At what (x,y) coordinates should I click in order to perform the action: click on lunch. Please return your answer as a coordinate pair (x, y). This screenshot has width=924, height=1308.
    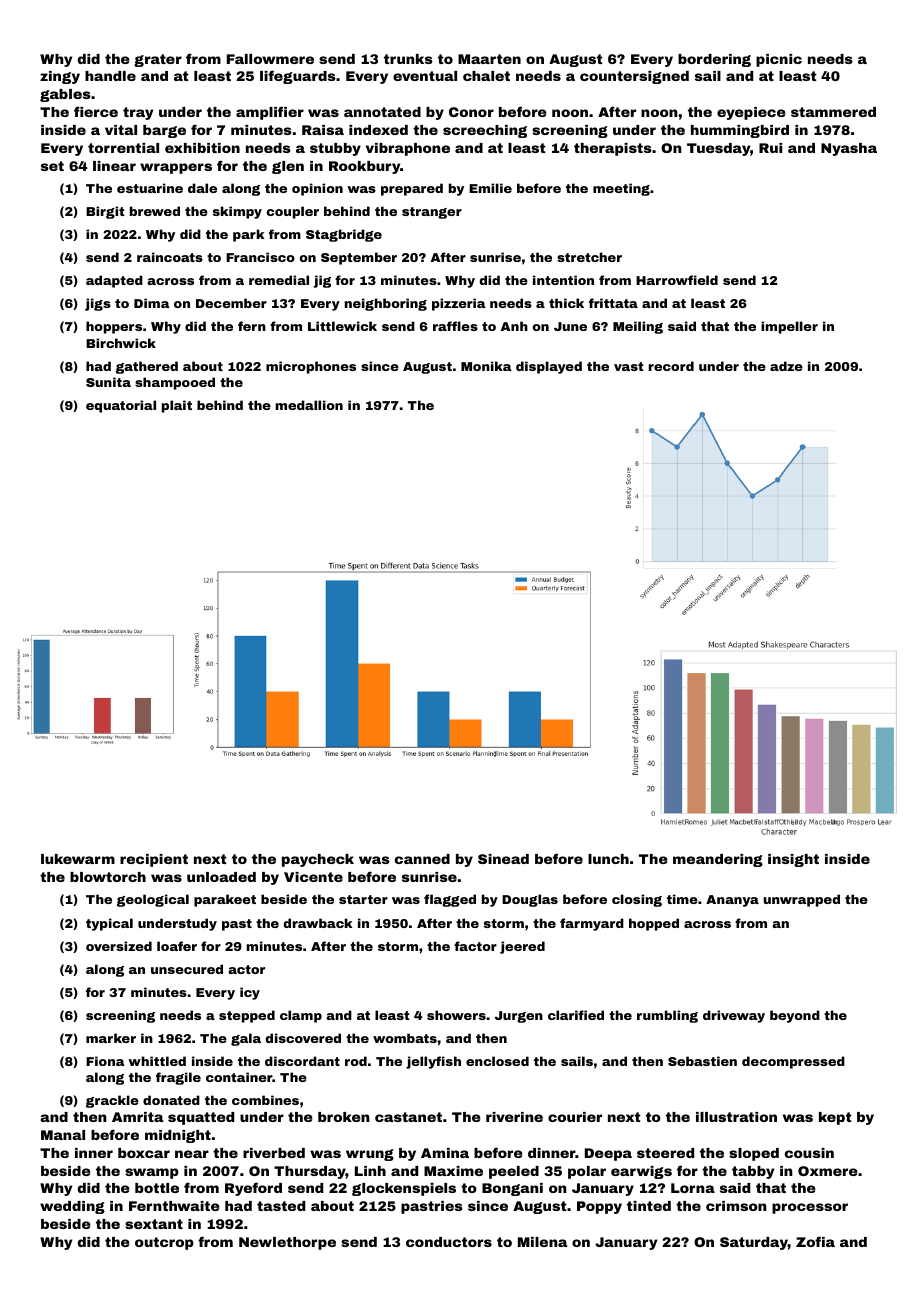
    Looking at the image, I should click on (608, 859).
